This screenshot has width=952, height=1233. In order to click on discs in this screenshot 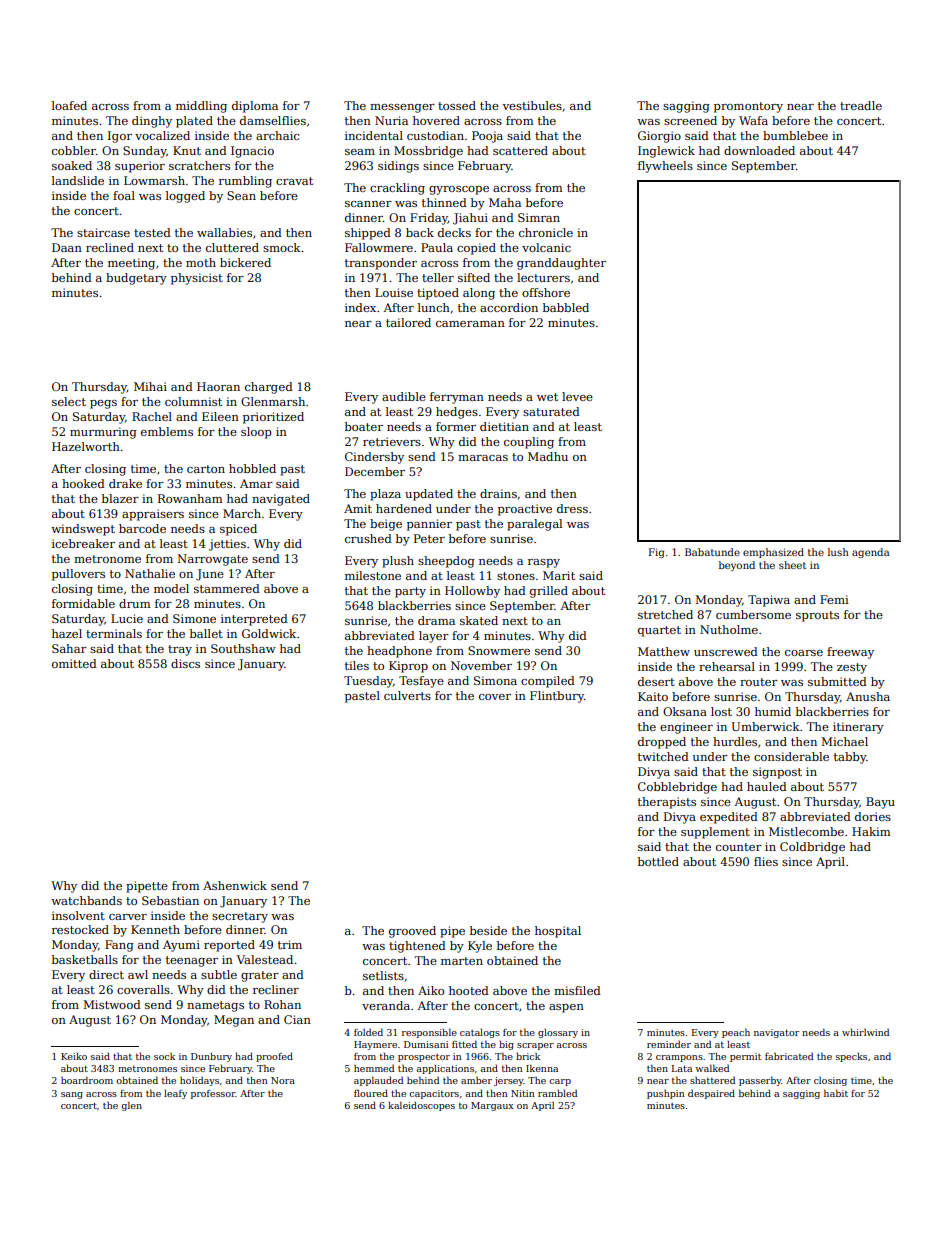, I will do `click(185, 663)`.
